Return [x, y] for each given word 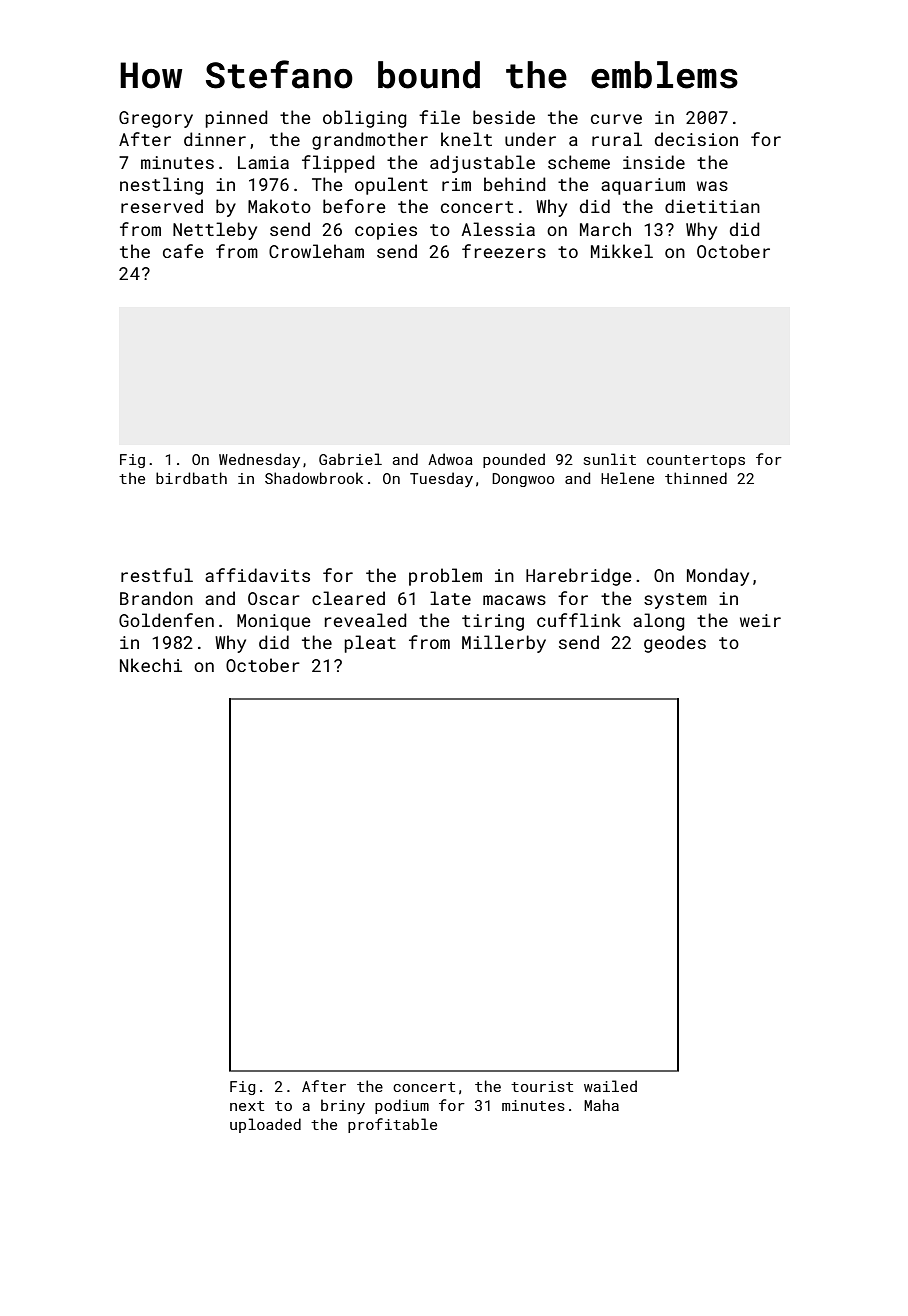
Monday [718, 577]
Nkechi [151, 665]
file [439, 117]
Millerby [504, 644]
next [247, 1106]
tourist [542, 1086]
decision [696, 139]
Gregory [156, 119]
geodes [675, 644]
